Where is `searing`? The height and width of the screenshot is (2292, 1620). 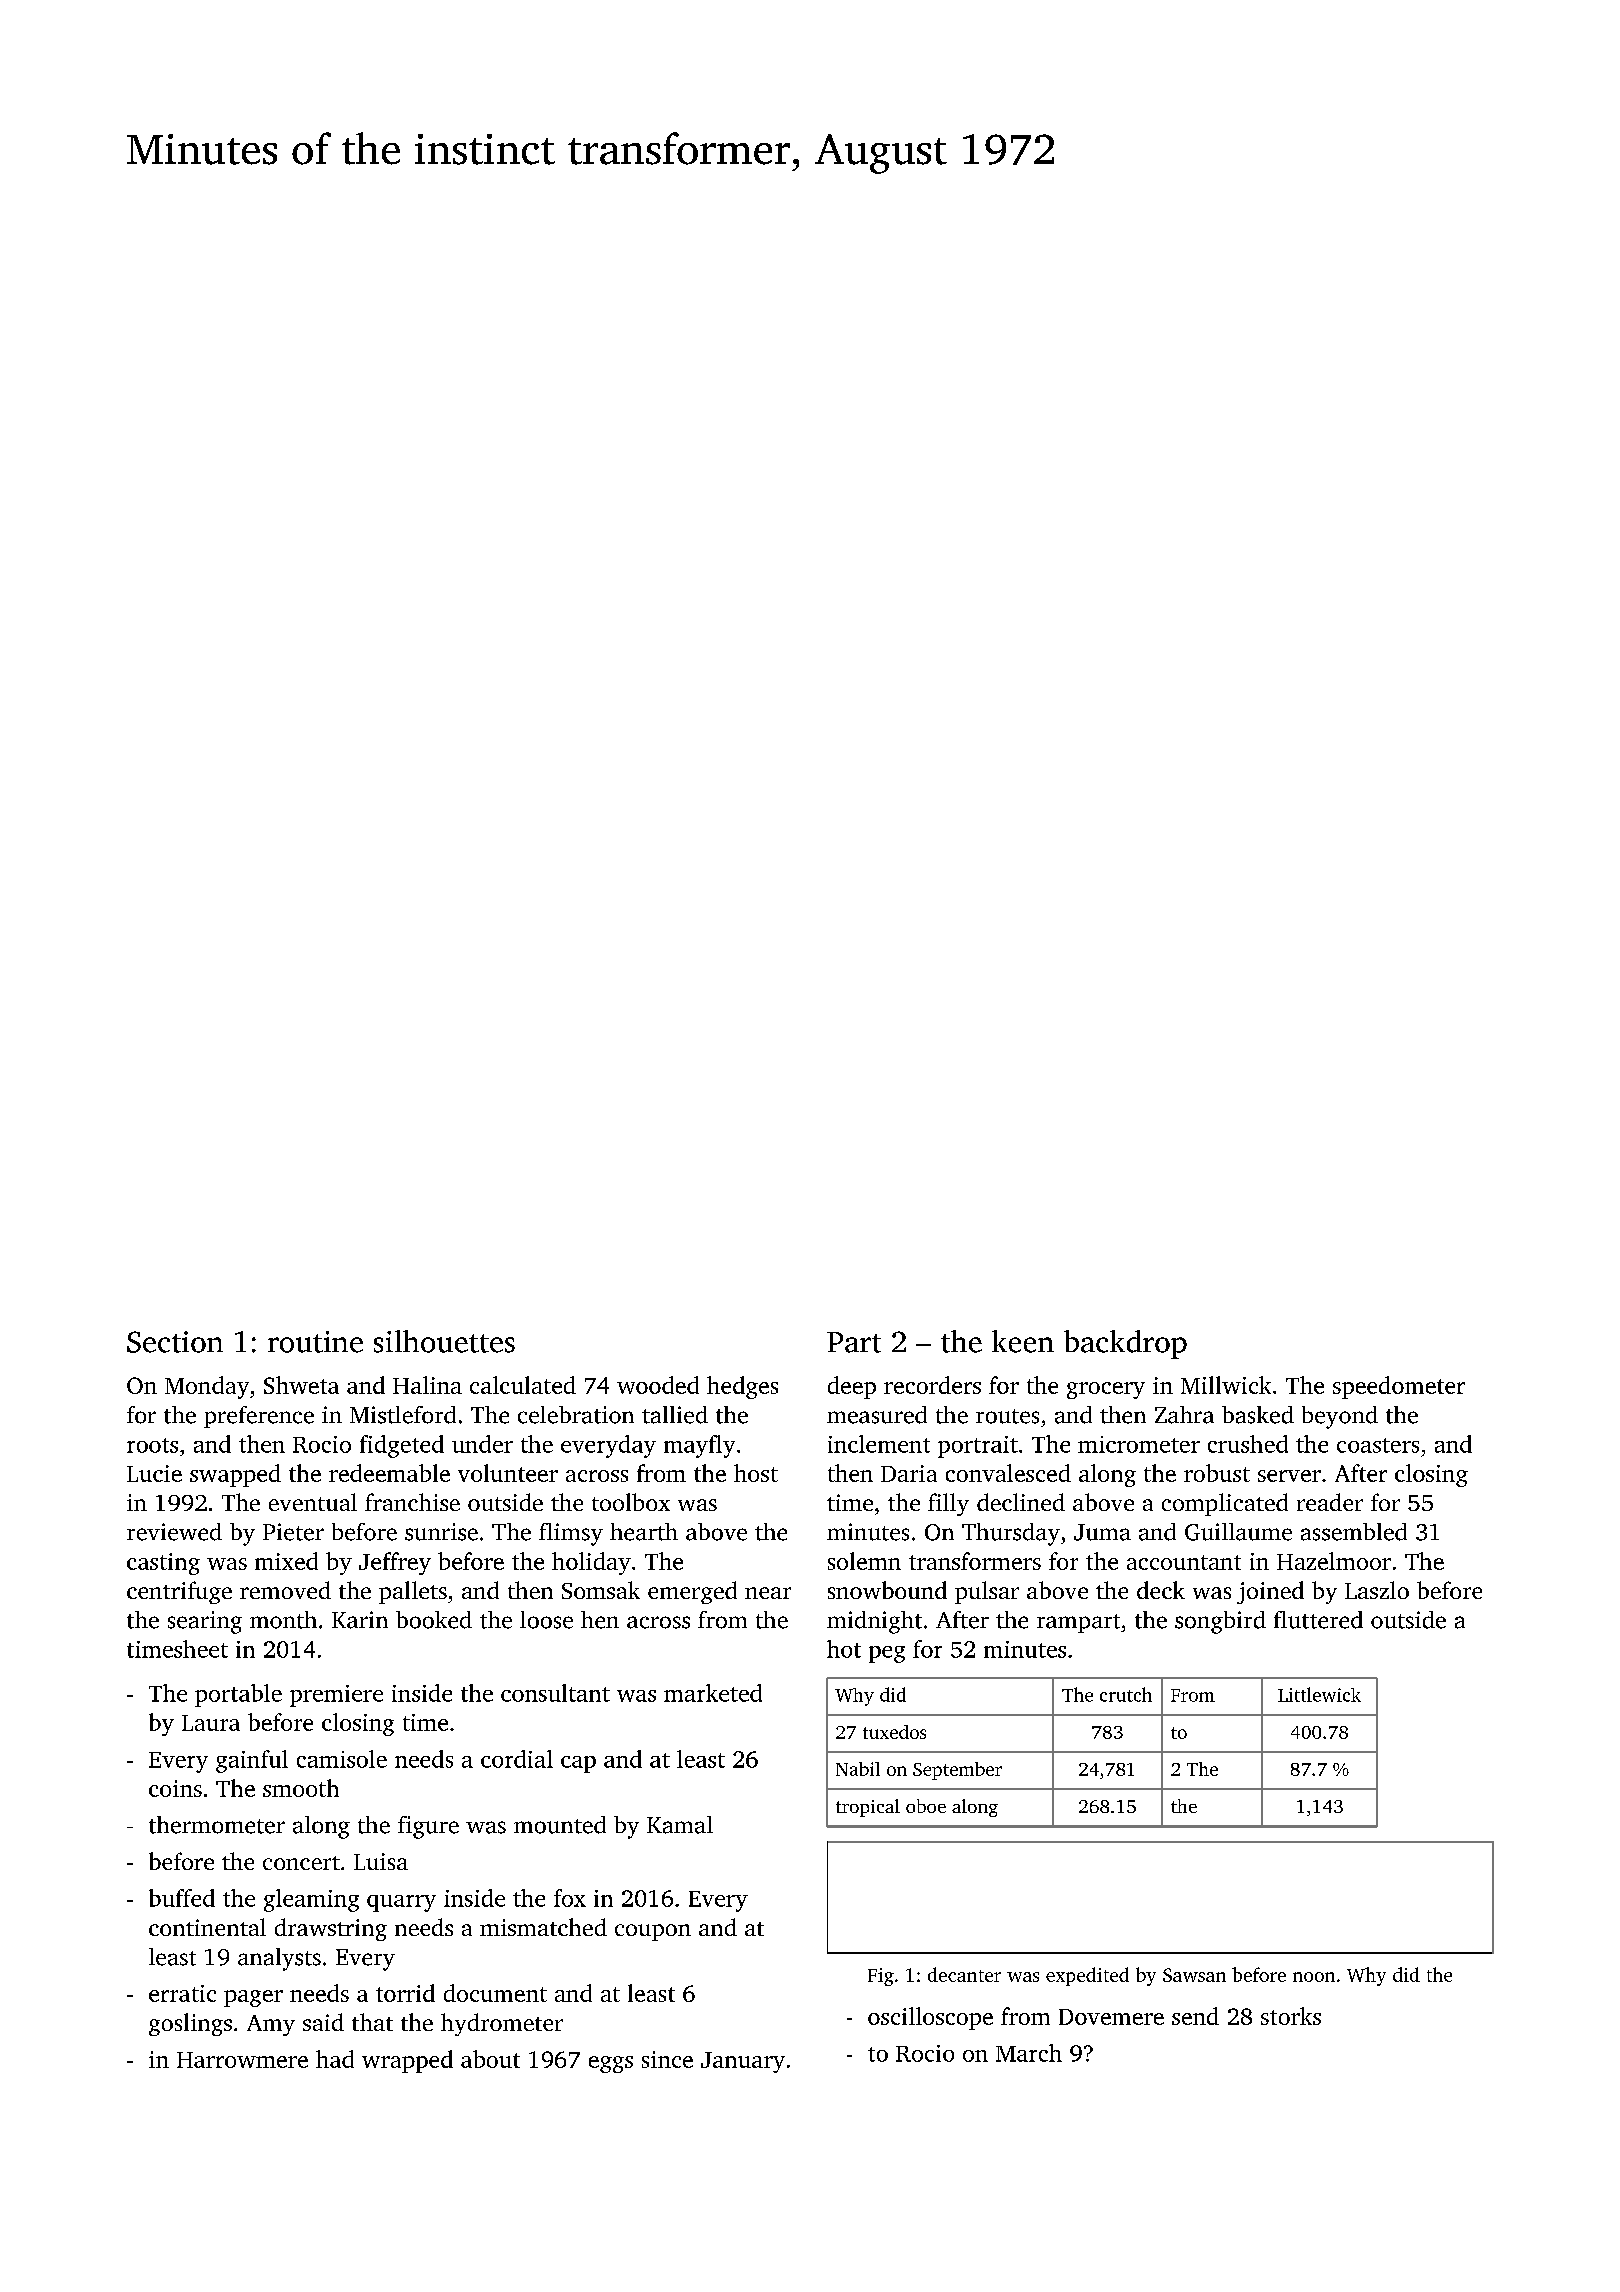
searing is located at coordinates (205, 1622).
